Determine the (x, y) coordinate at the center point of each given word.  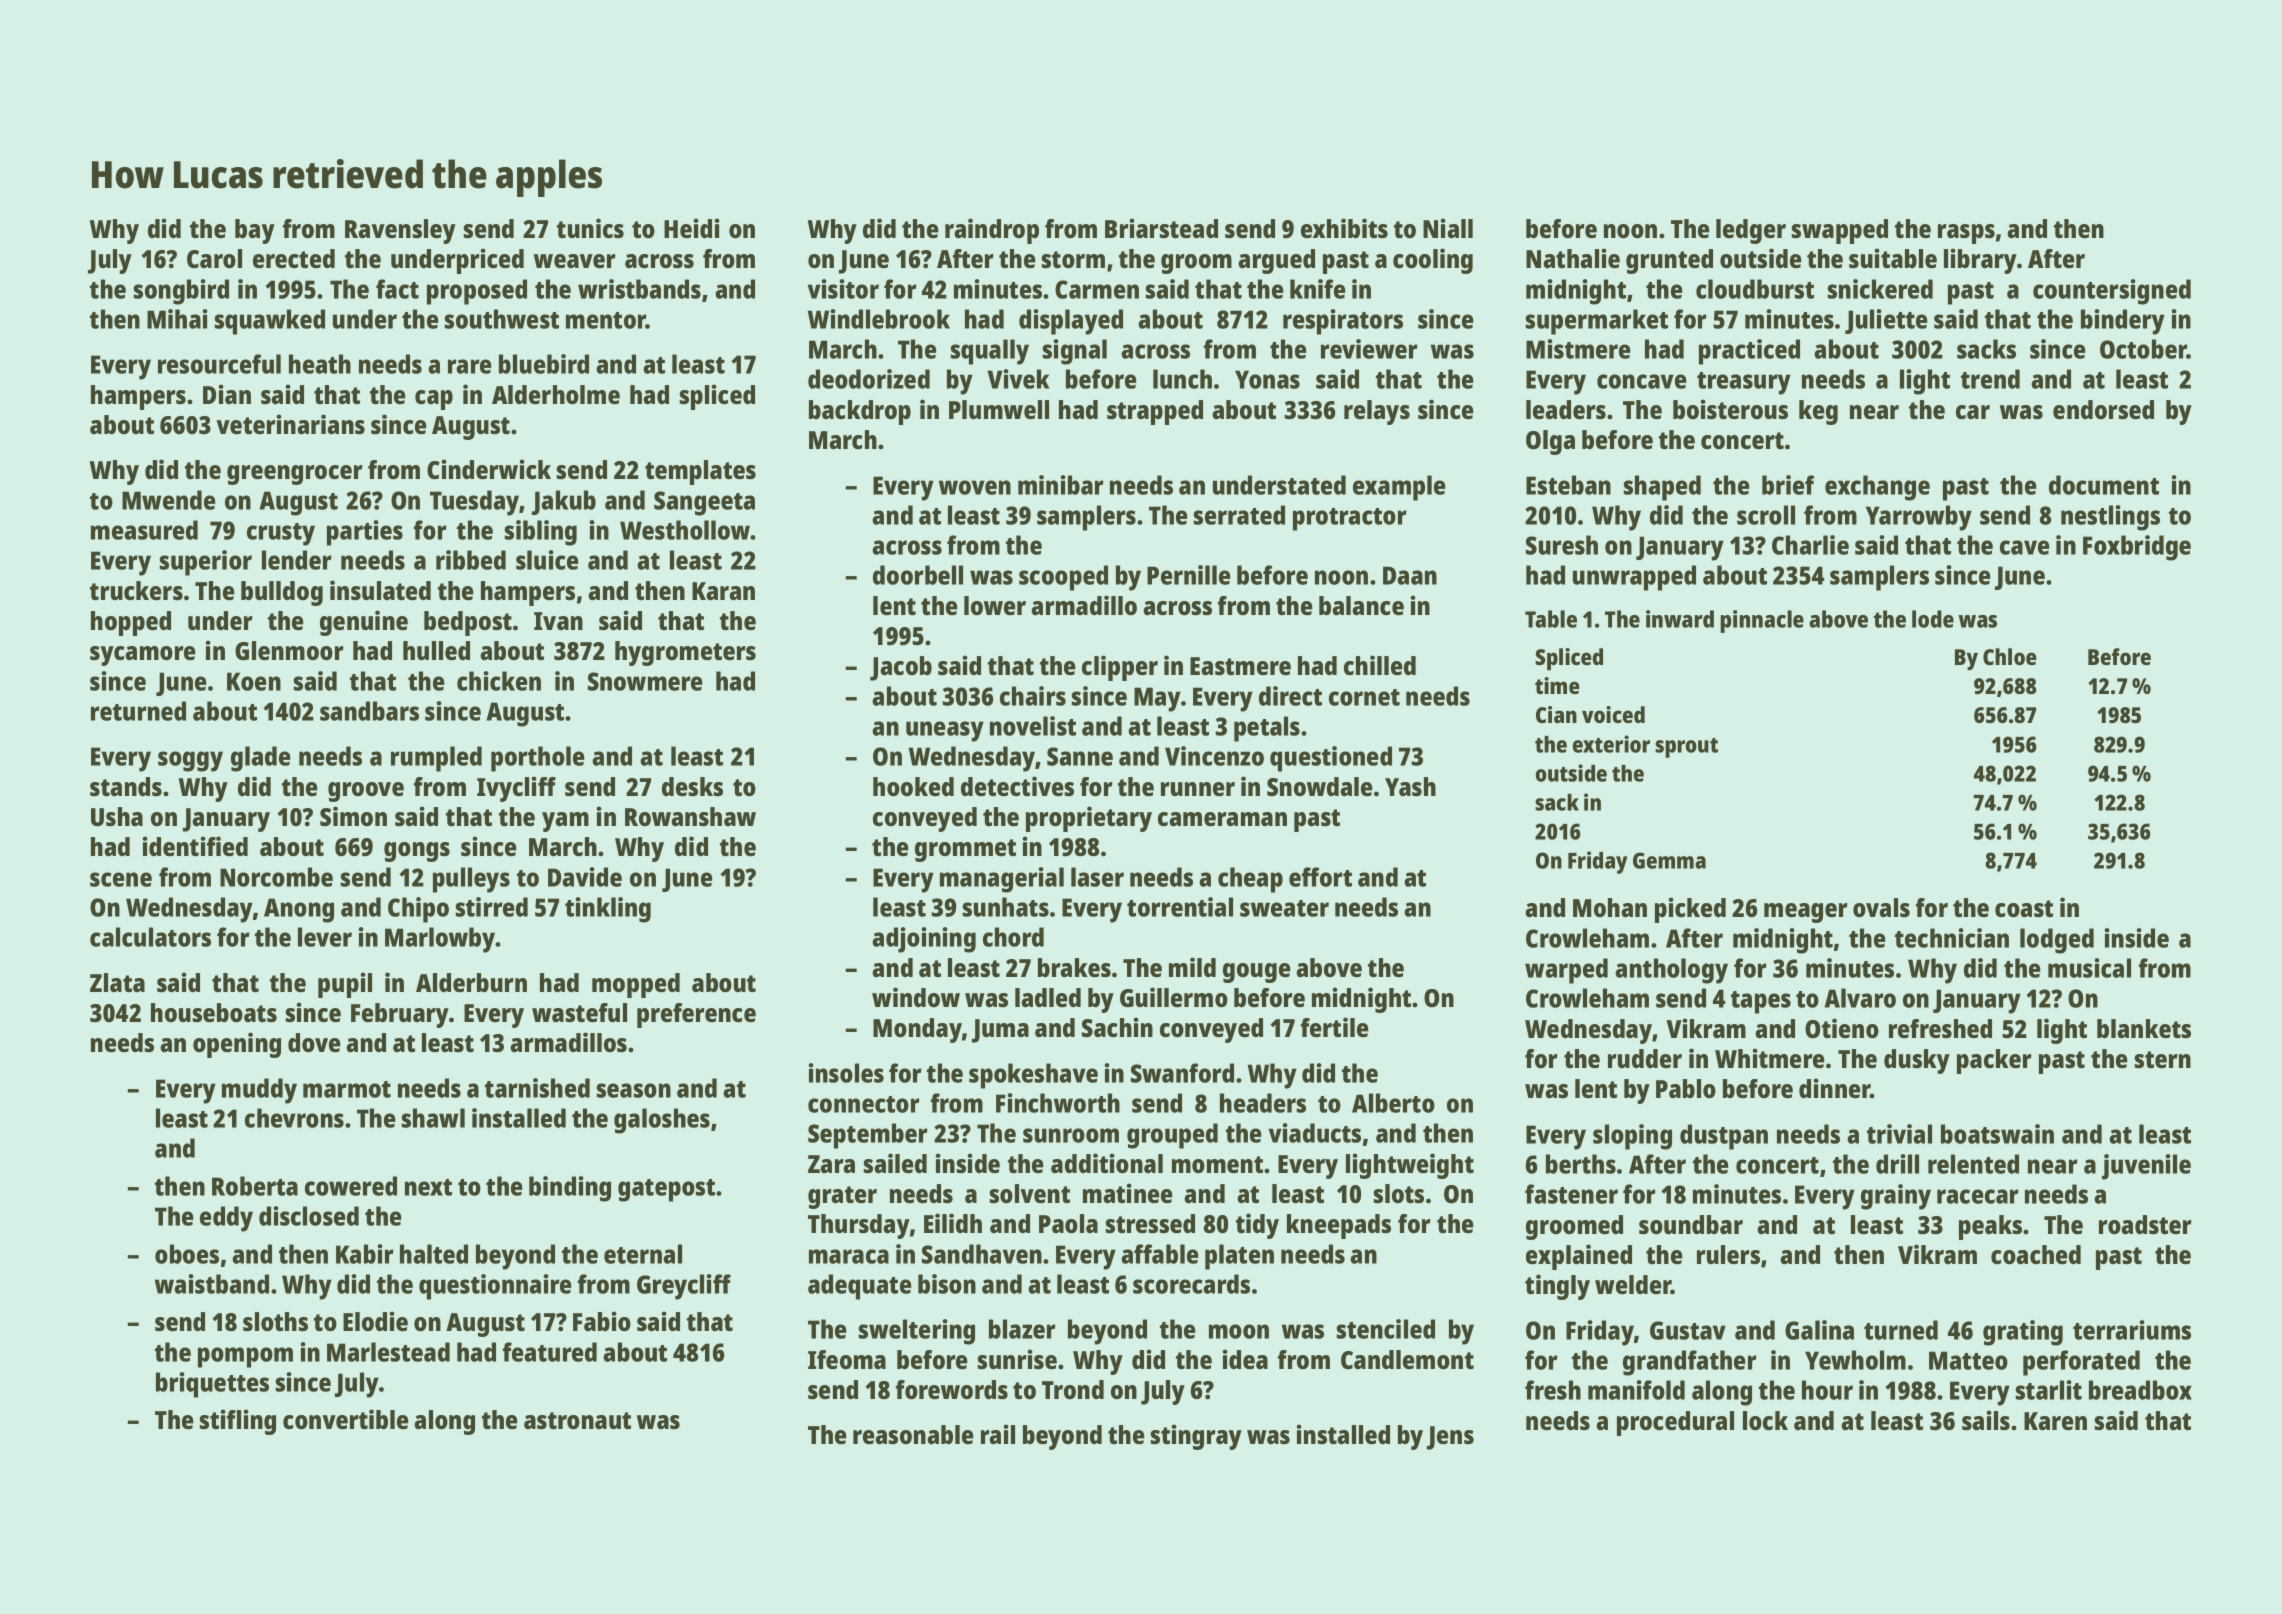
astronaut (577, 1420)
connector (864, 1104)
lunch (1182, 379)
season (634, 1090)
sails (1986, 1420)
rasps (1966, 234)
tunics (590, 228)
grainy (1896, 1197)
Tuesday (474, 503)
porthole (537, 759)
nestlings (2110, 518)
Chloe (2010, 656)
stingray (1196, 1437)
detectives (1017, 786)
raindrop (992, 231)
